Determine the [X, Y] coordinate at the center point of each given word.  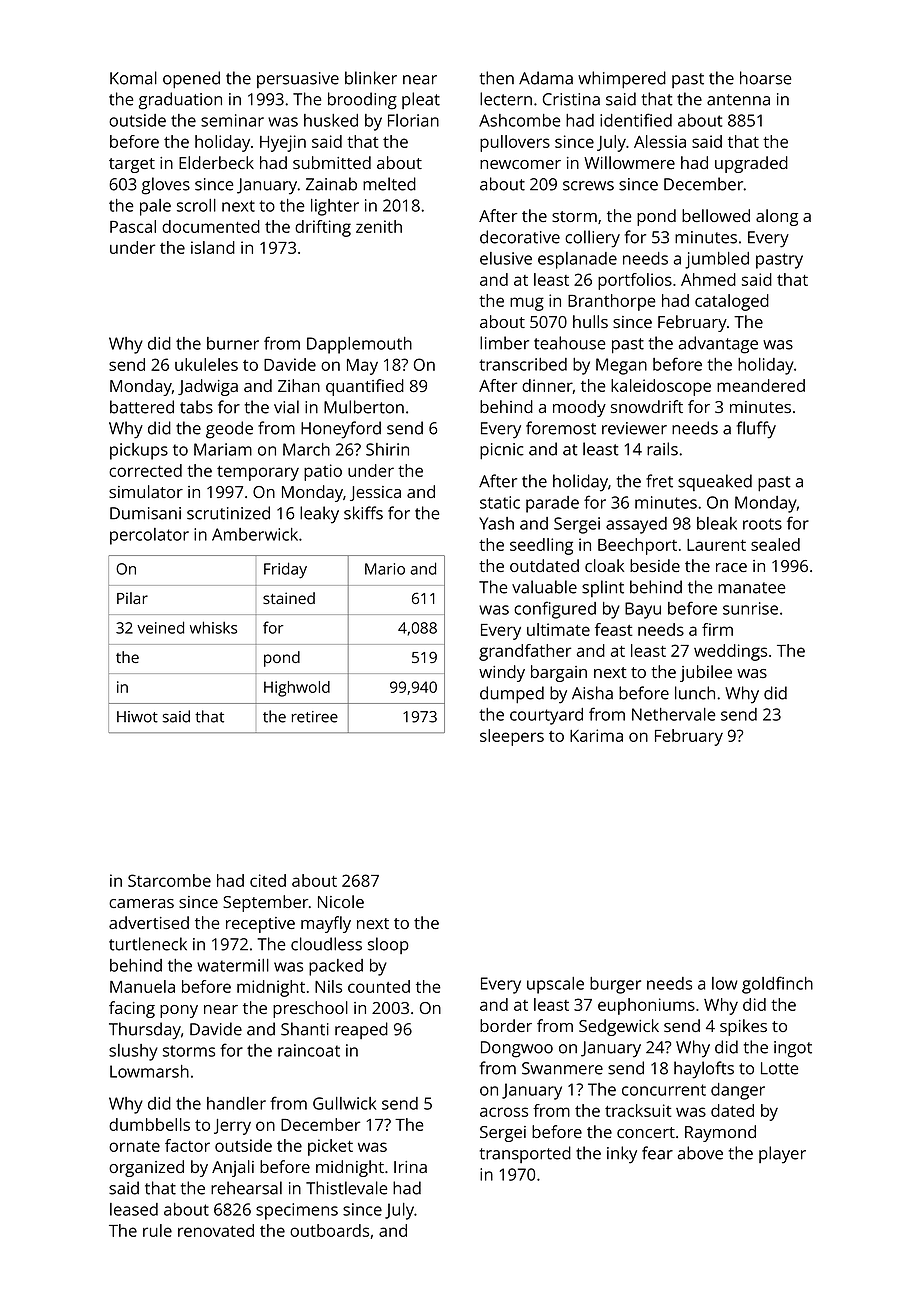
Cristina [571, 99]
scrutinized [228, 513]
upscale [555, 985]
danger [738, 1091]
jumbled [717, 260]
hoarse [765, 78]
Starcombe [169, 880]
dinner [547, 385]
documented [211, 226]
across [504, 1112]
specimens [297, 1211]
